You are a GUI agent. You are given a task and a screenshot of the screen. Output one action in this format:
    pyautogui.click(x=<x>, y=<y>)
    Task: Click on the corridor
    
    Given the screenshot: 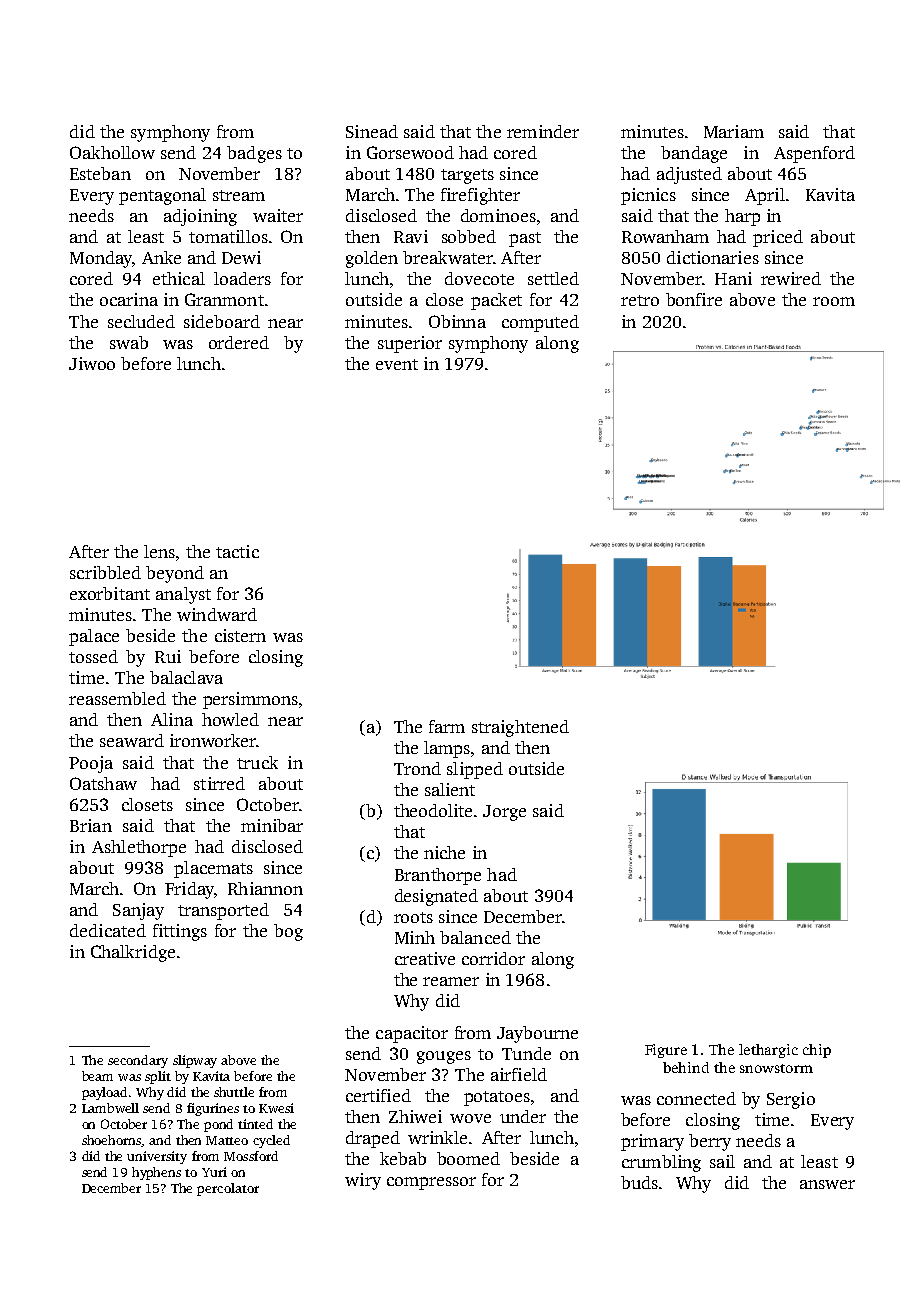 What is the action you would take?
    pyautogui.click(x=493, y=958)
